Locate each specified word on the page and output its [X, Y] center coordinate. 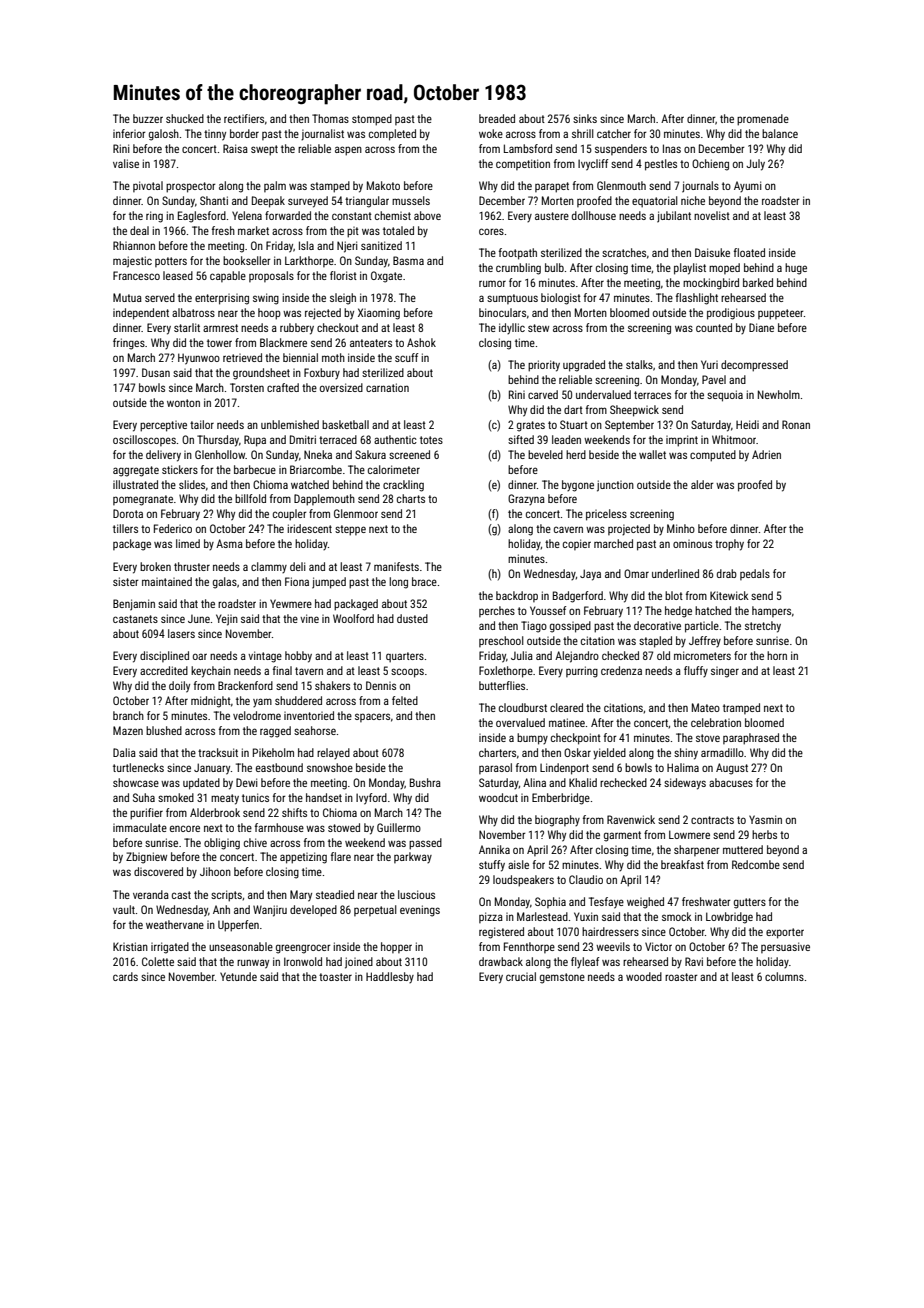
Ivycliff [593, 165]
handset [324, 797]
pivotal [148, 186]
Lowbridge [729, 918]
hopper [396, 947]
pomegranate [143, 500]
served [160, 297]
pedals [755, 574]
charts [411, 498]
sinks [585, 118]
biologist [561, 299]
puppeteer [781, 314]
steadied [335, 894]
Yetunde [238, 976]
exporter [785, 933]
